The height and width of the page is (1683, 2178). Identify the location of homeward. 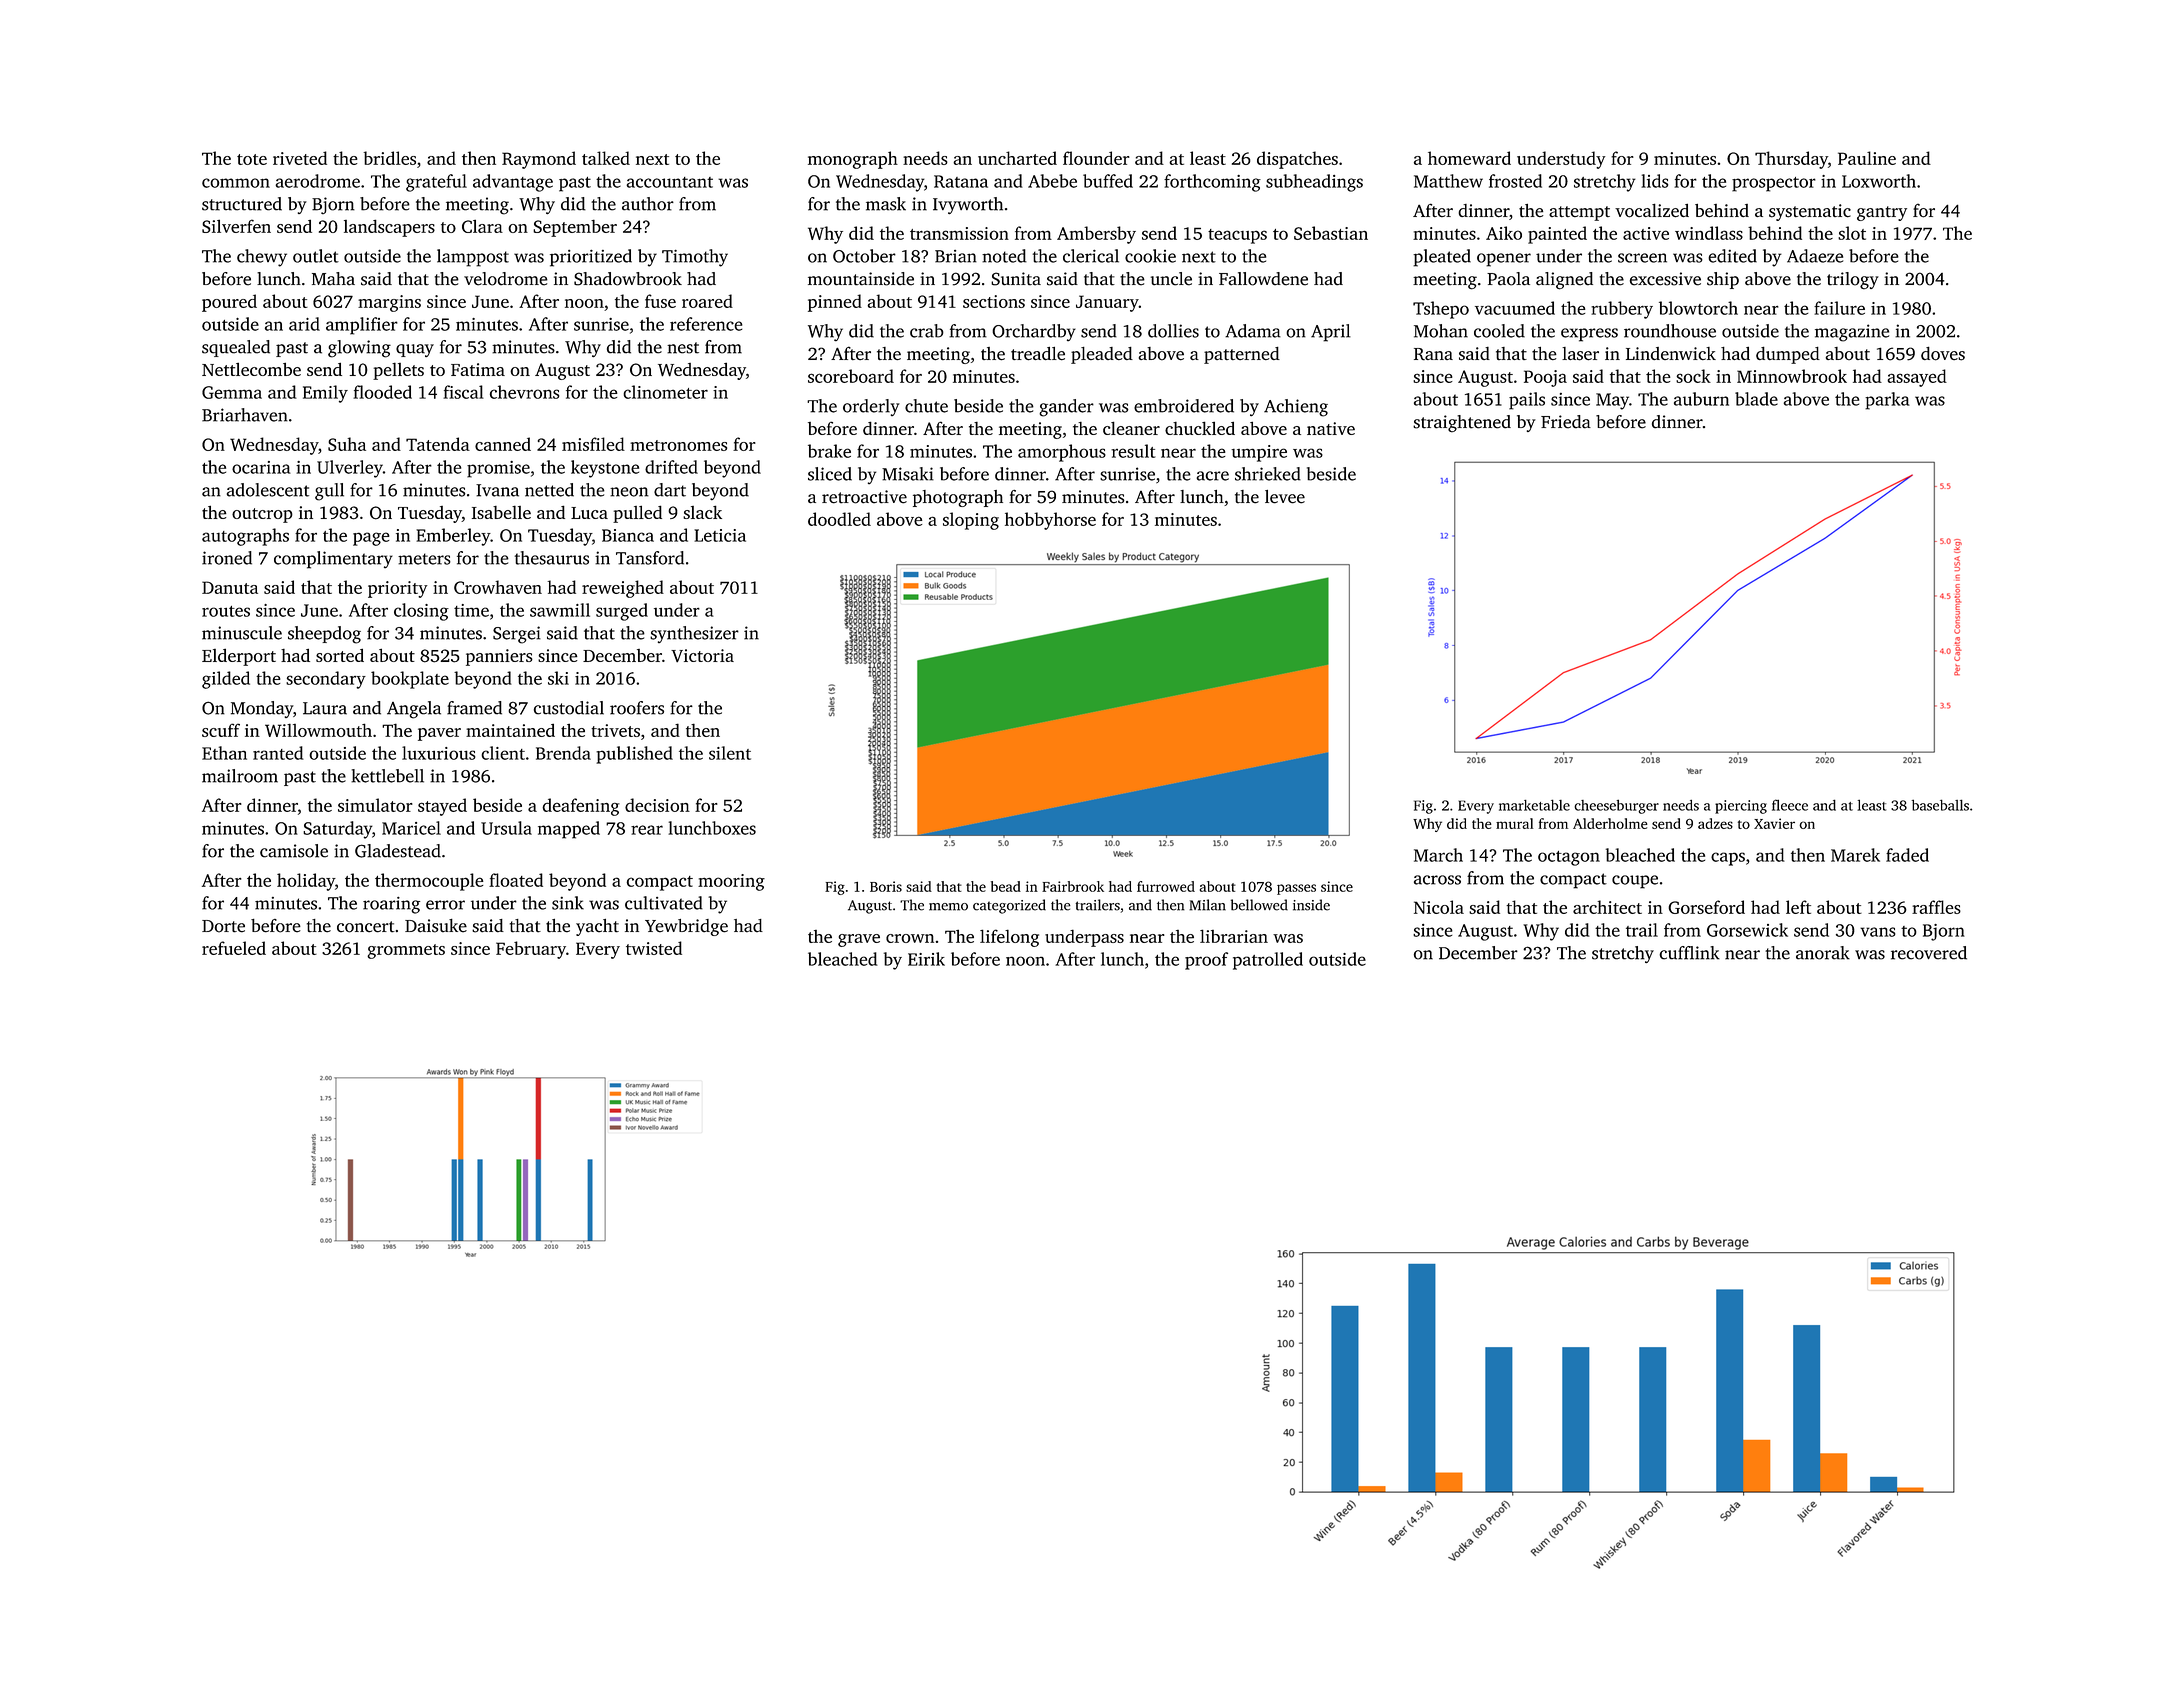
(1469, 158).
